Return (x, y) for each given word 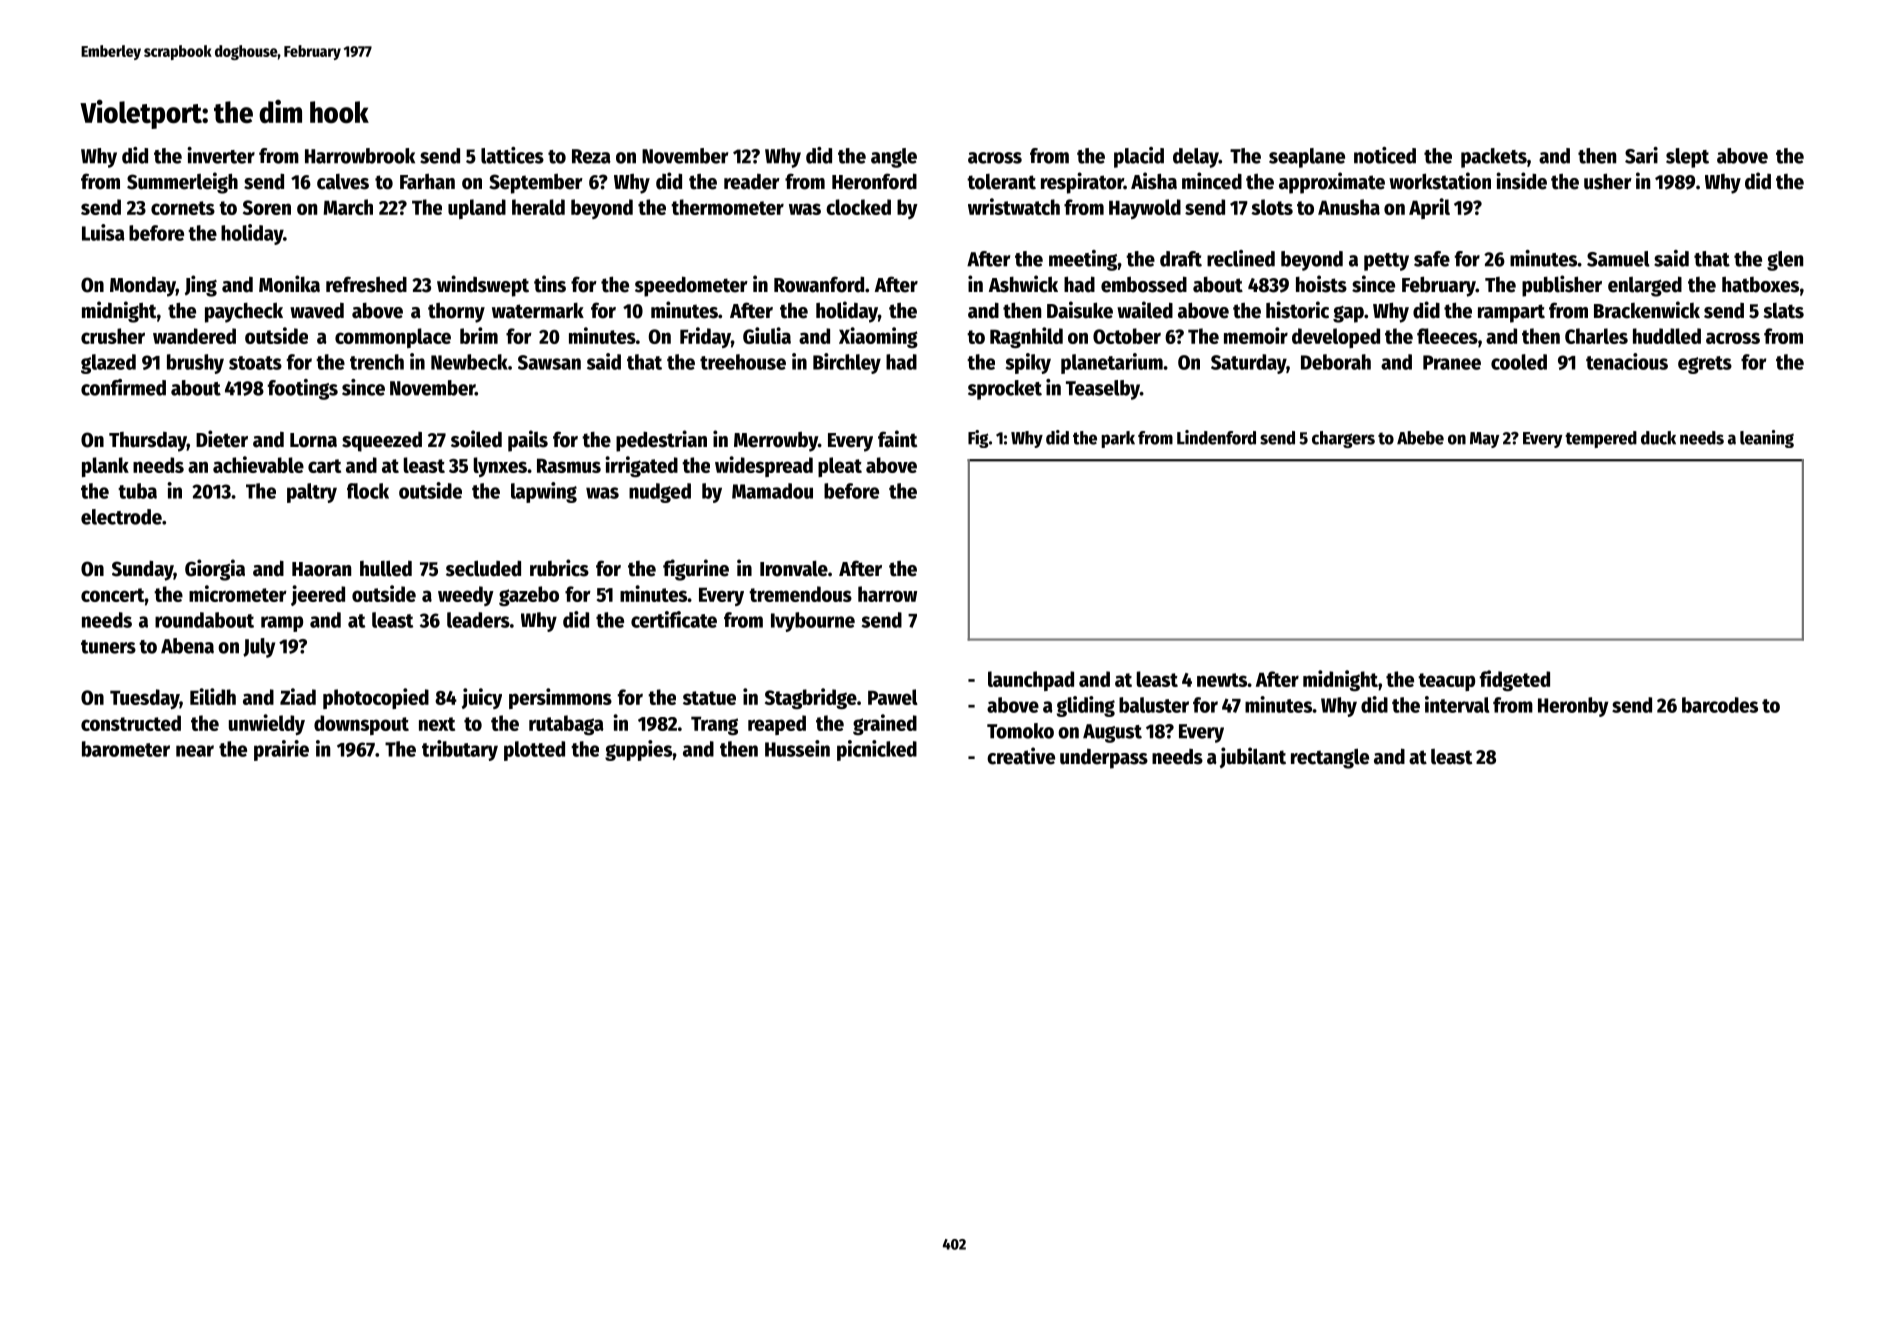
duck (1658, 438)
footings (303, 389)
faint (897, 439)
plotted (534, 751)
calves (343, 182)
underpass (1104, 758)
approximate (1332, 183)
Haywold (1145, 209)
